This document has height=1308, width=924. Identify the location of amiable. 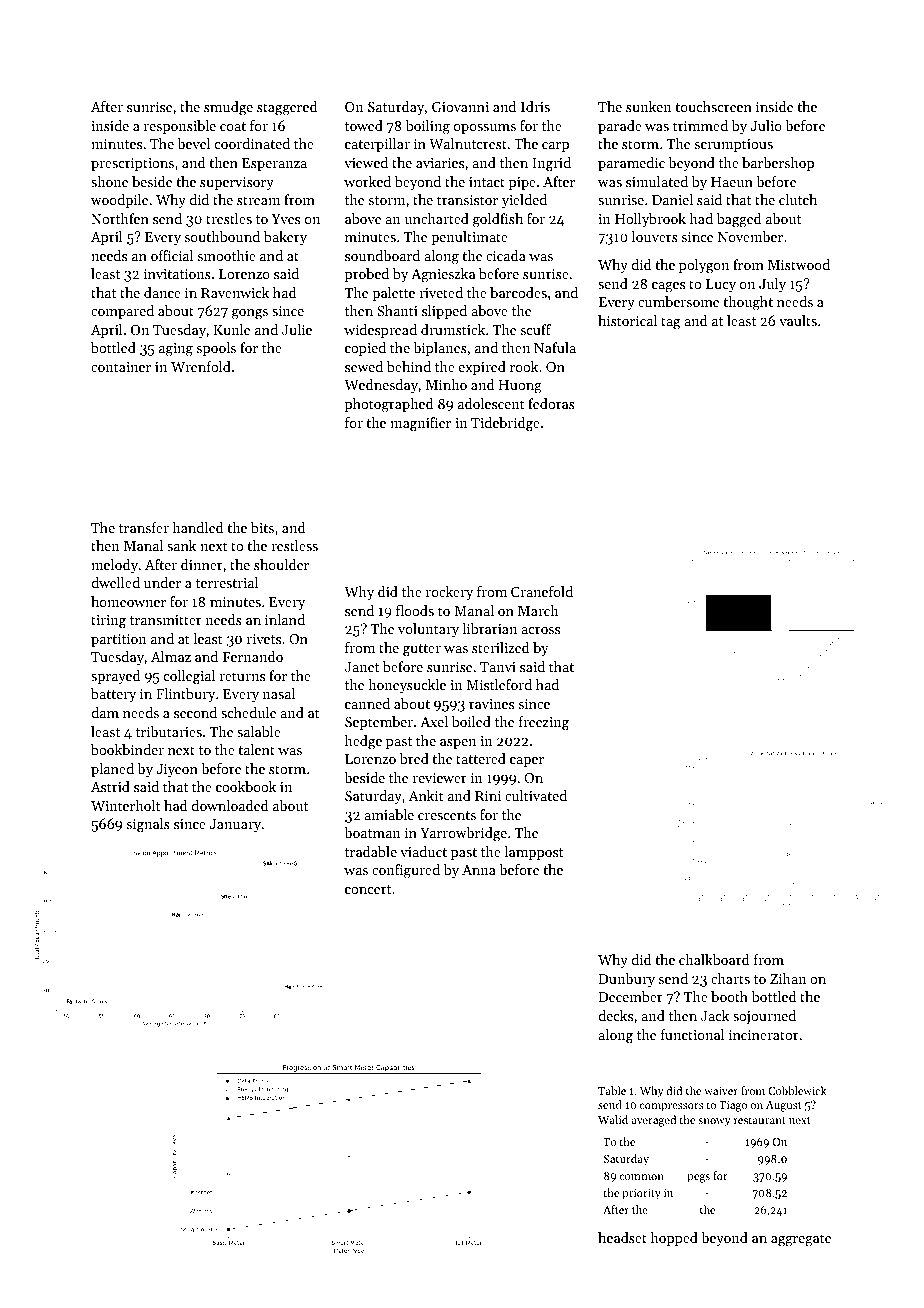
(389, 814).
